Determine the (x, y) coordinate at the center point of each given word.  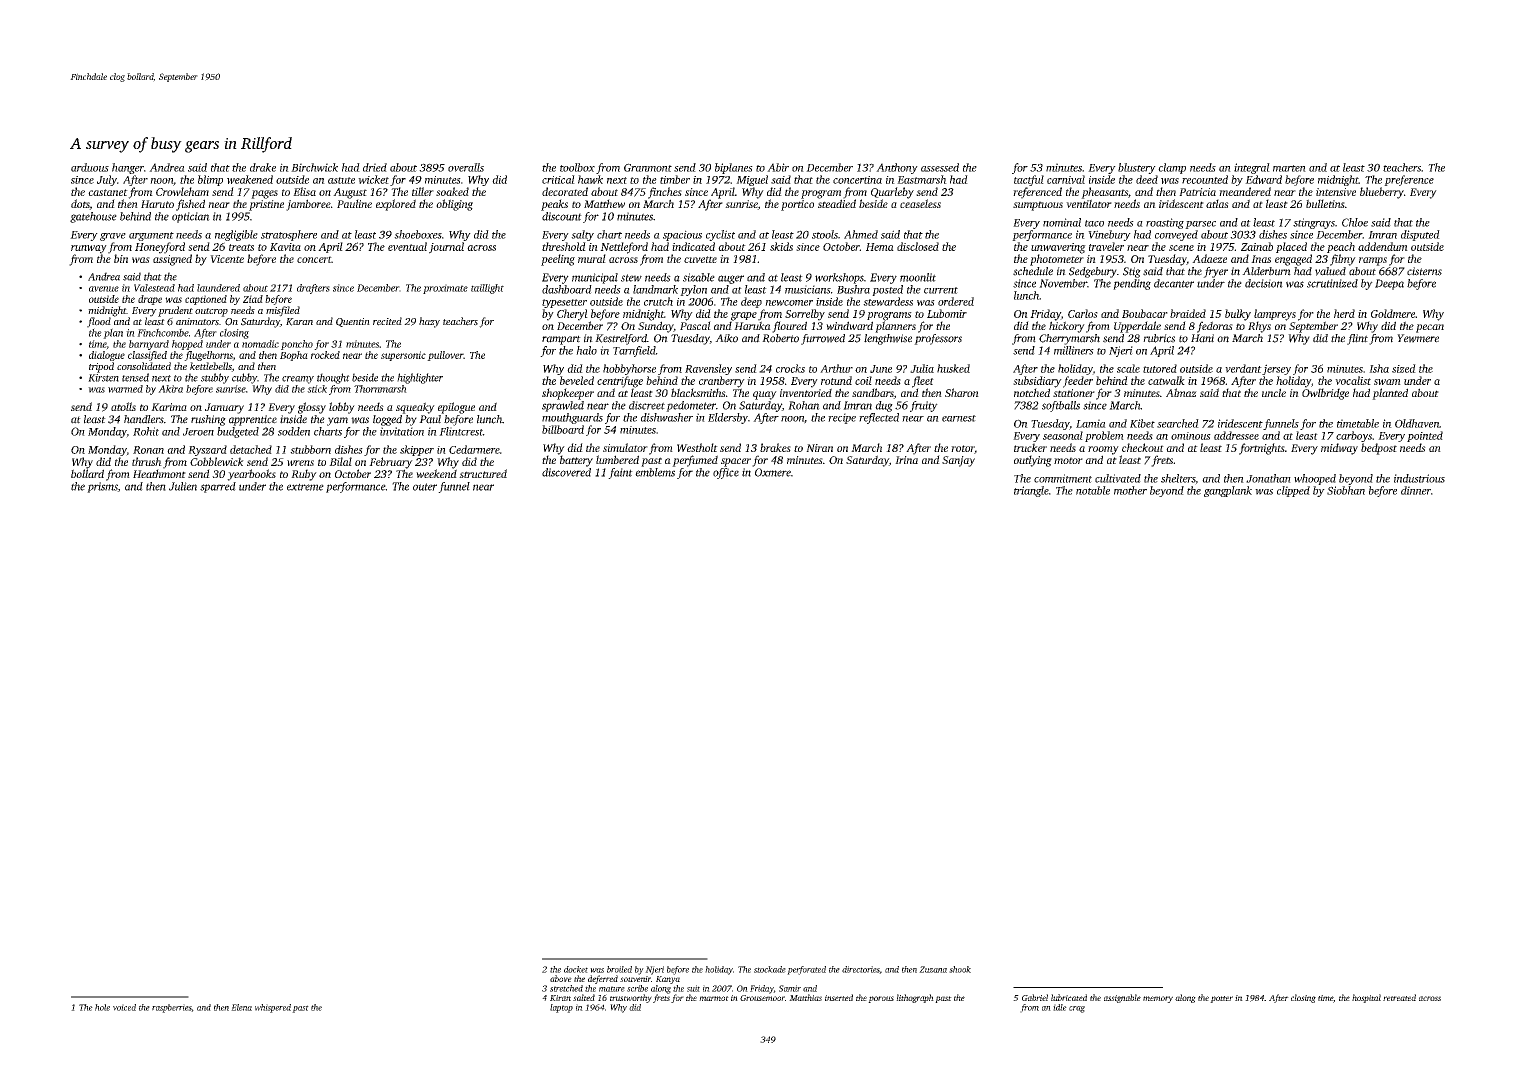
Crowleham (182, 191)
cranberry (722, 382)
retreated (1399, 997)
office (726, 473)
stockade (770, 969)
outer (425, 487)
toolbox (577, 167)
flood (99, 322)
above (561, 978)
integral (1252, 168)
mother (1130, 490)
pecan (1430, 328)
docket (576, 969)
